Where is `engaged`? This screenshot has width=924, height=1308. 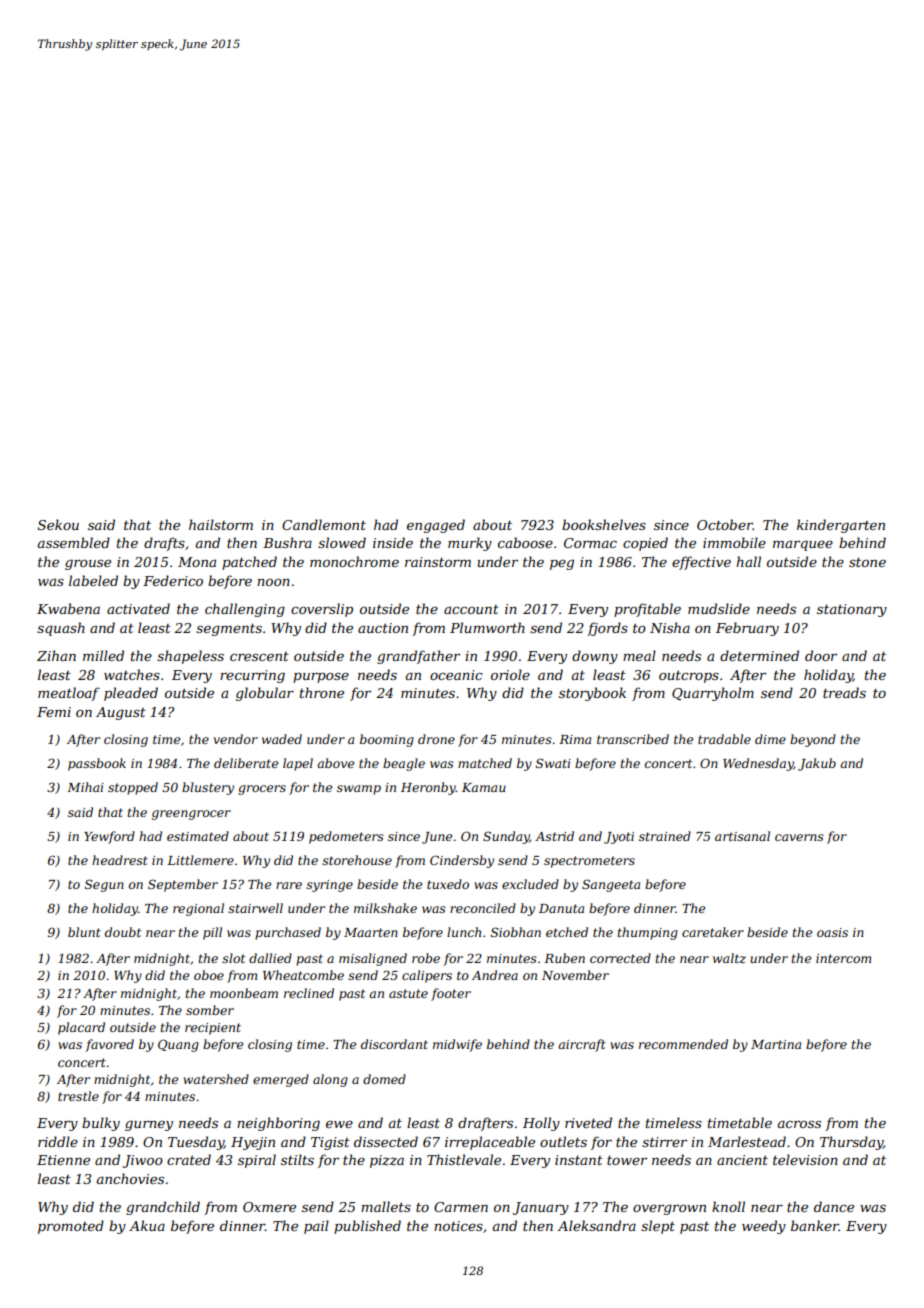 engaged is located at coordinates (436, 526).
